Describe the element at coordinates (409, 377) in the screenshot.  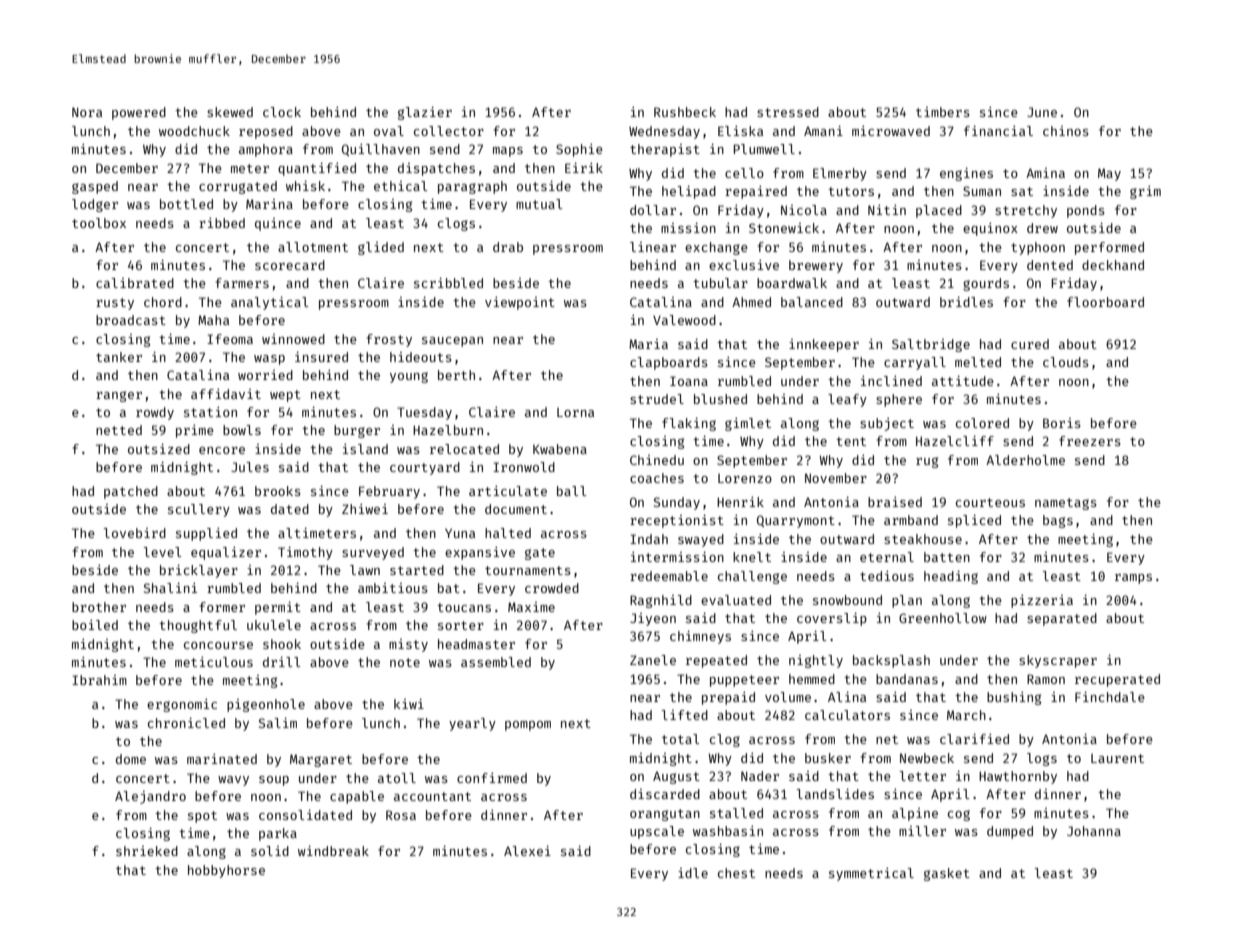
I see `young` at that location.
